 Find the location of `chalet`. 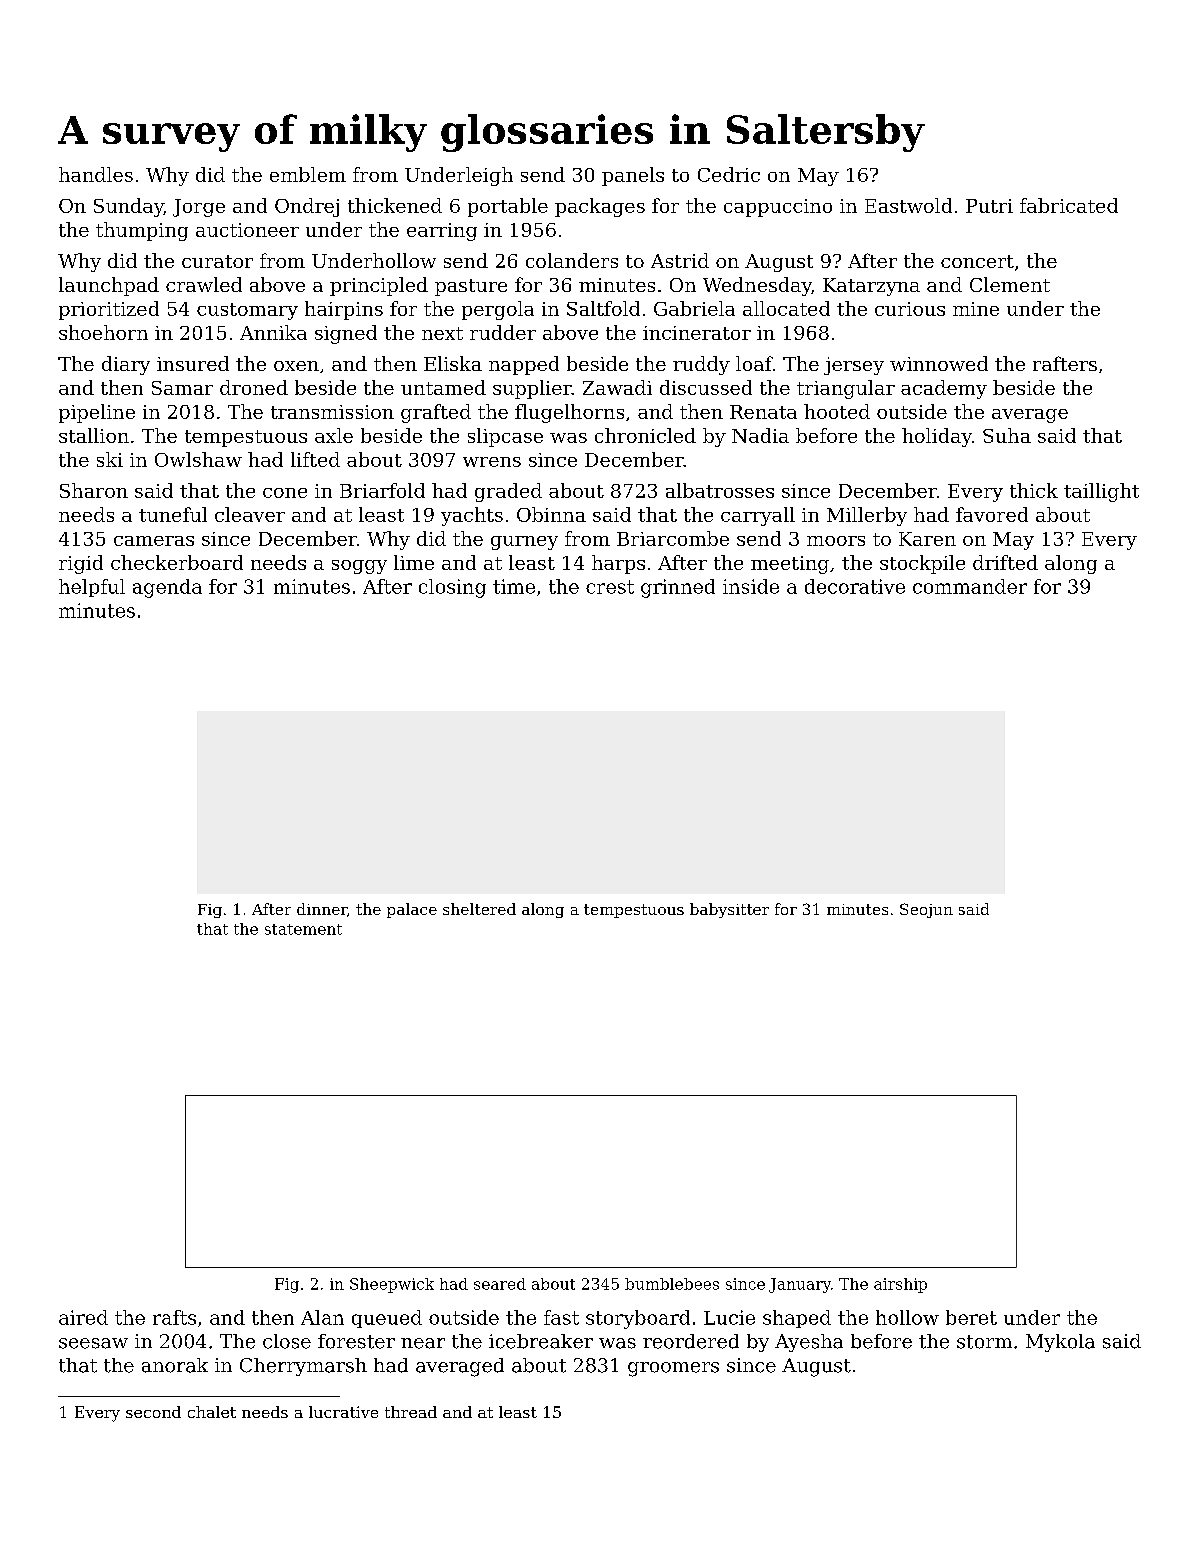

chalet is located at coordinates (212, 1412).
